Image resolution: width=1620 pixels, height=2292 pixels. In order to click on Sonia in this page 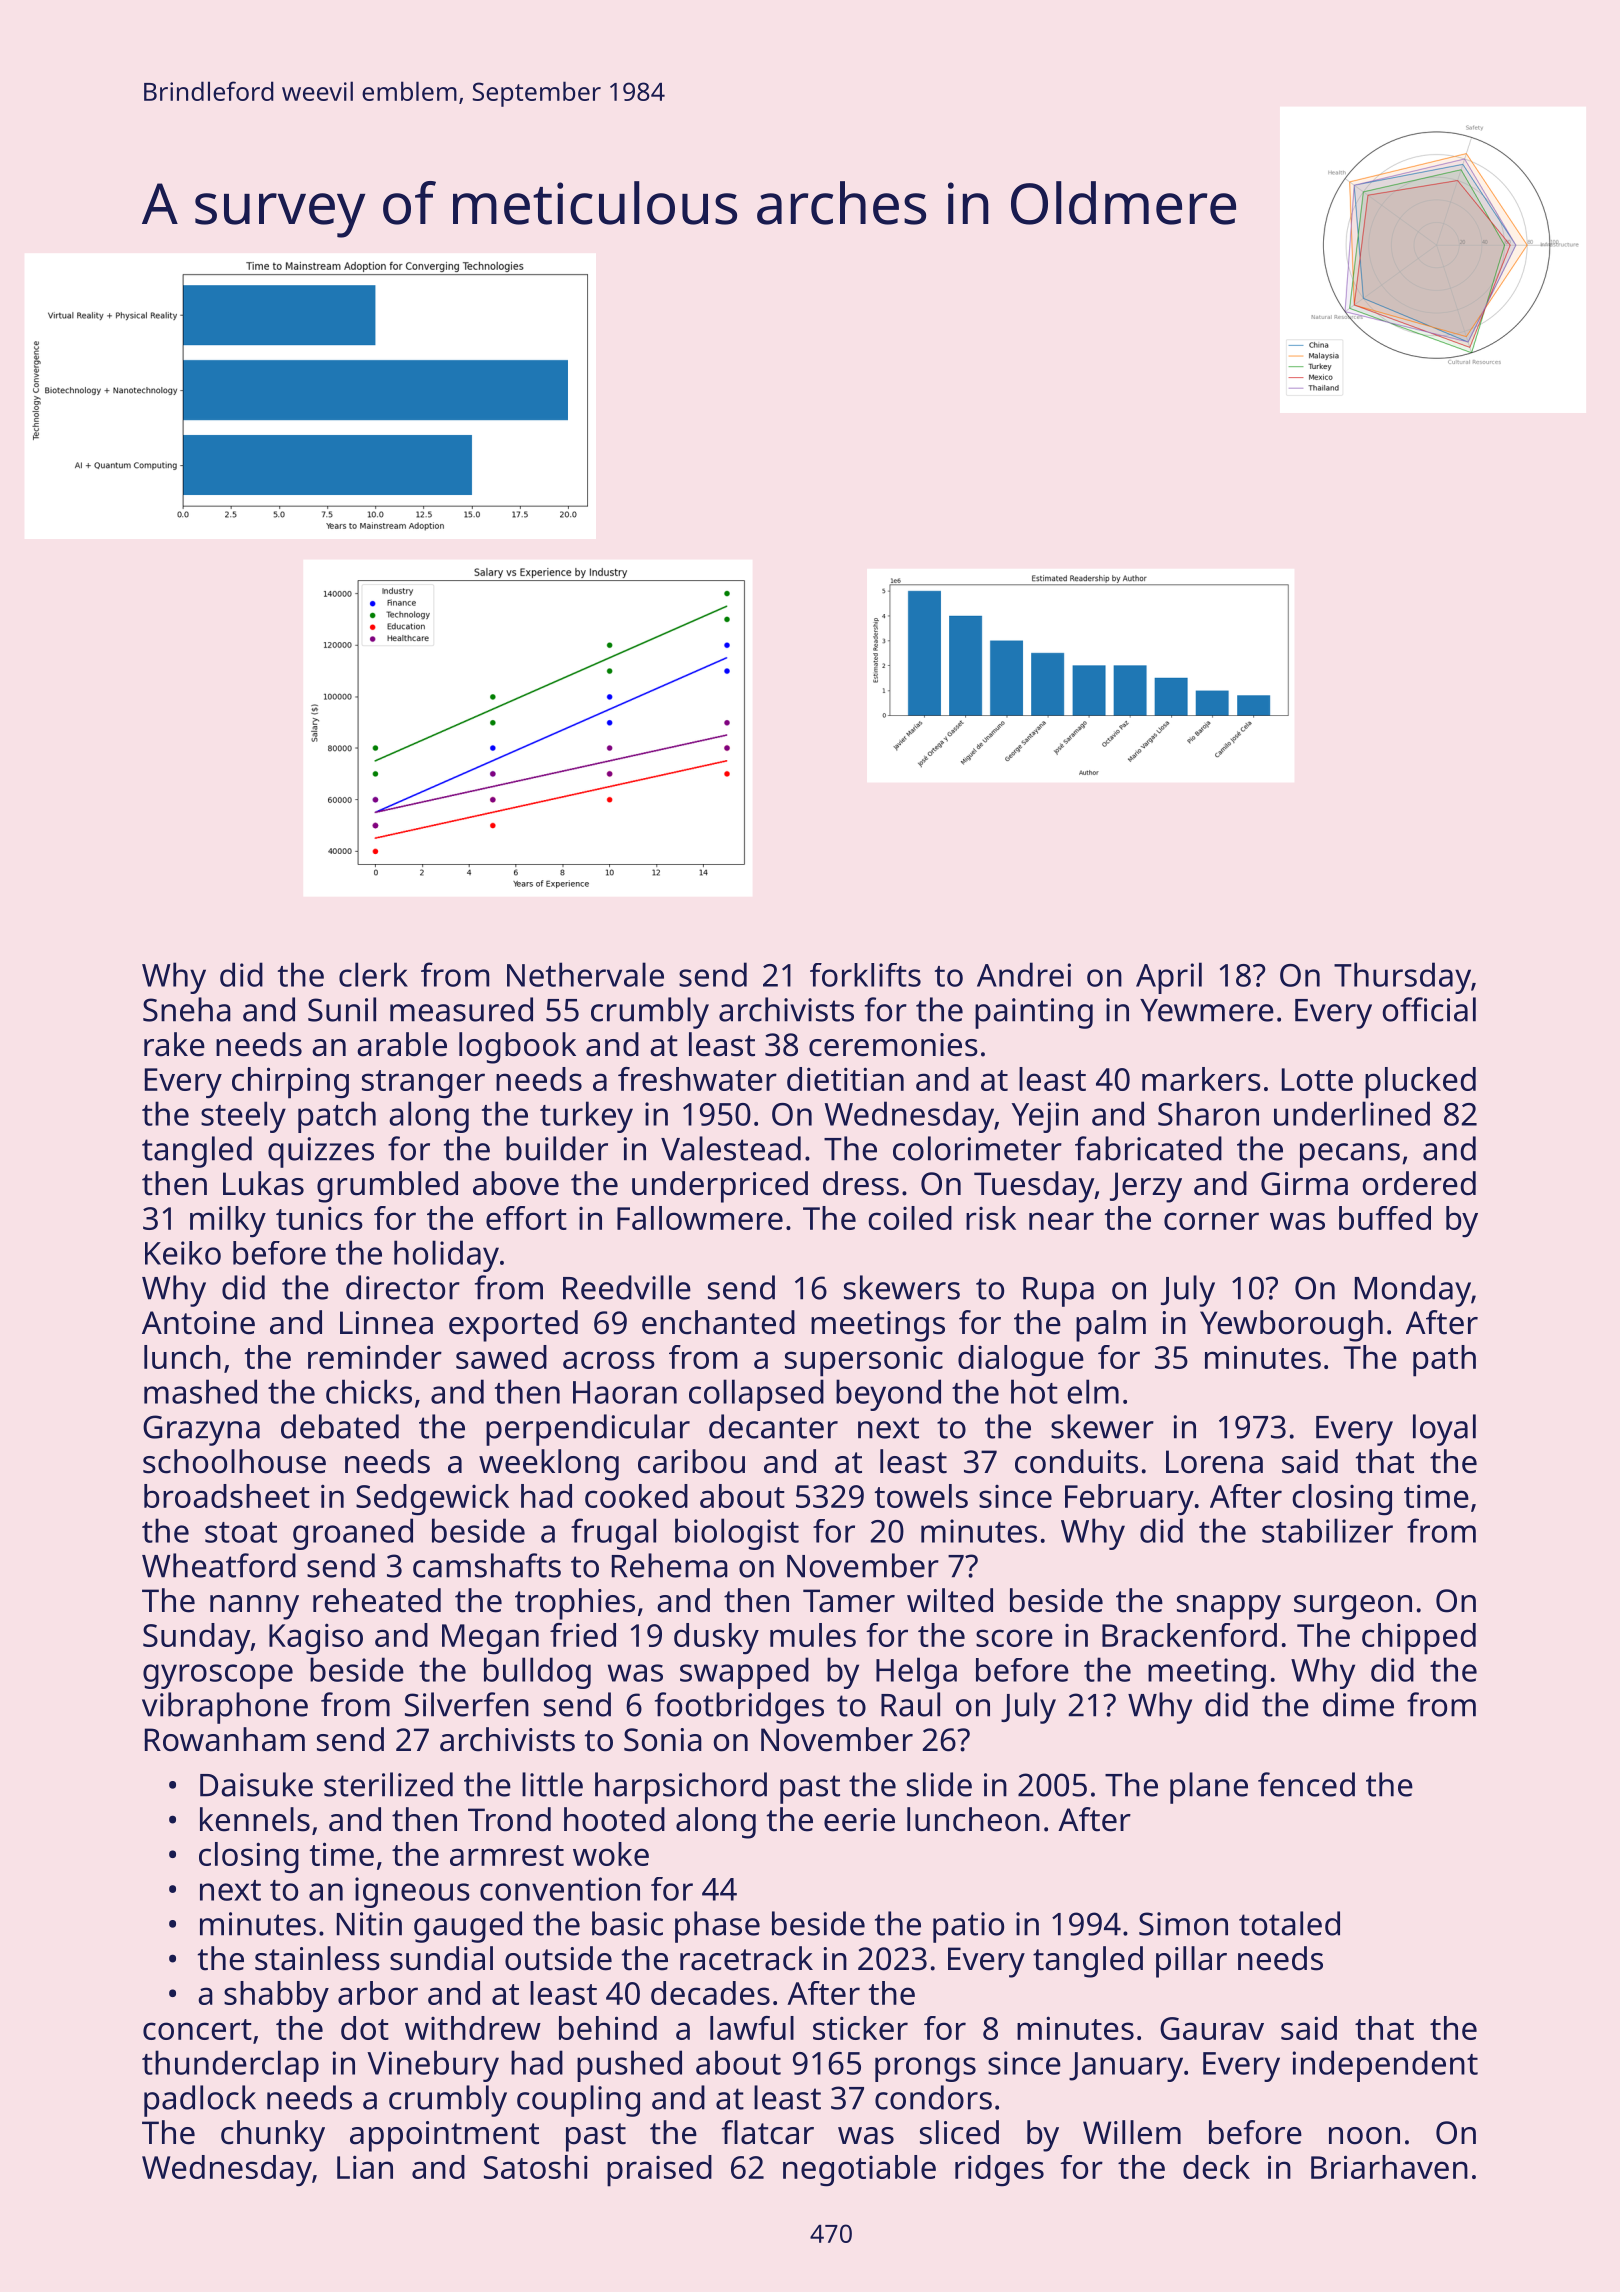, I will do `click(663, 1740)`.
